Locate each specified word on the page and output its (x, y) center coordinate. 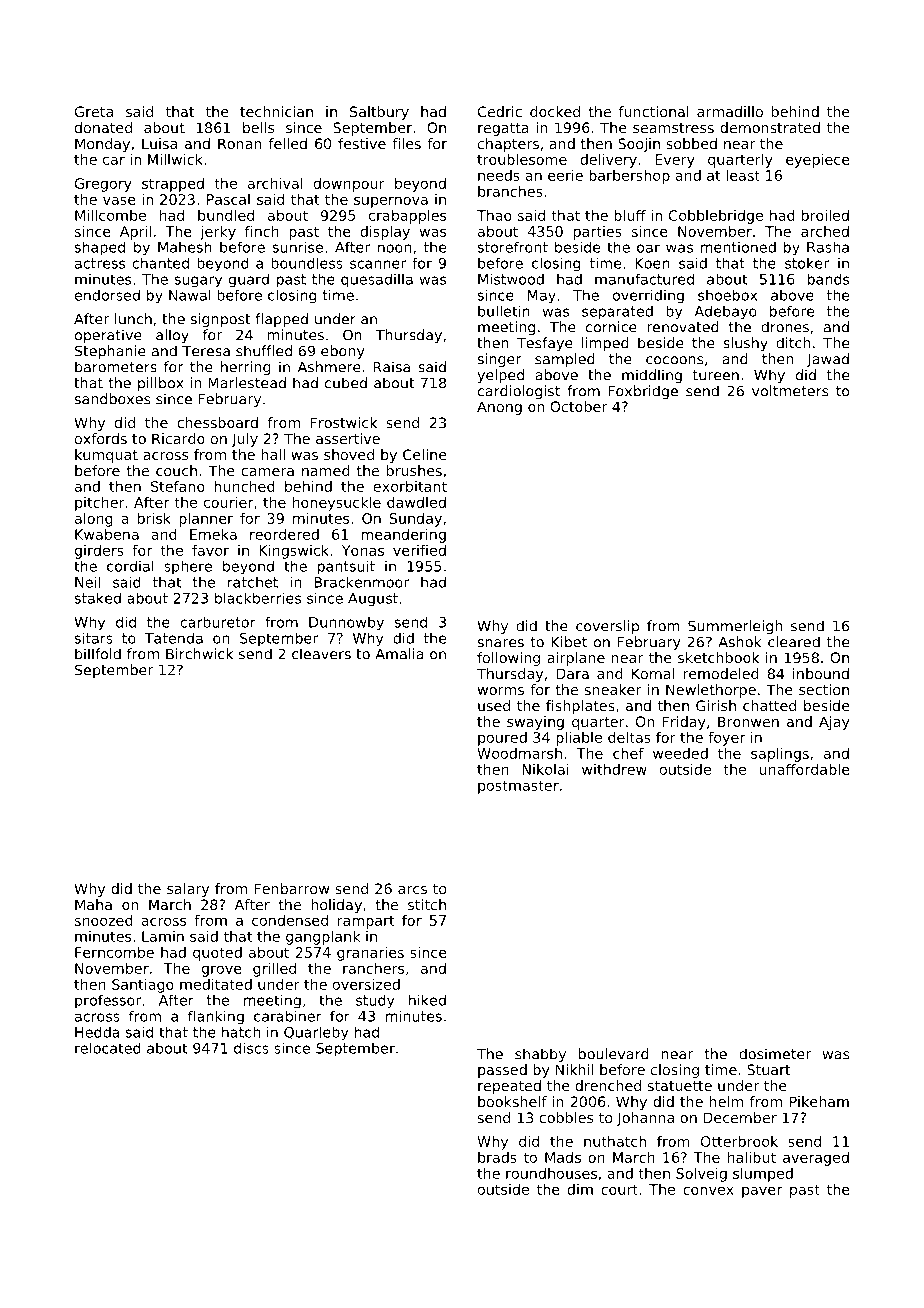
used (494, 705)
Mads (563, 1157)
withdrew (614, 769)
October (578, 406)
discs (251, 1048)
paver (762, 1192)
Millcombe (110, 215)
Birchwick (199, 654)
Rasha (828, 247)
